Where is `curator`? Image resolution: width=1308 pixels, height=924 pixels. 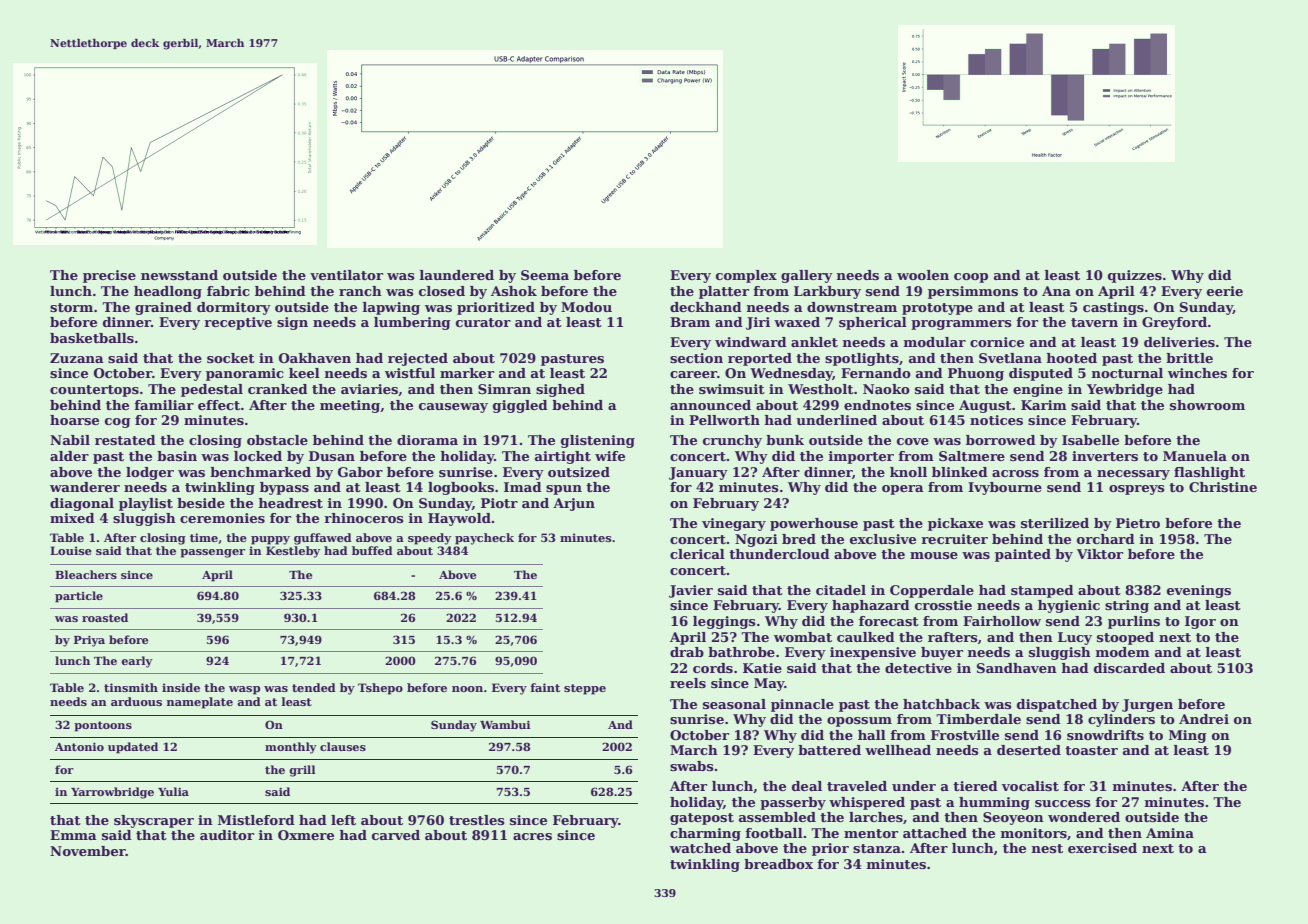
curator is located at coordinates (483, 322).
